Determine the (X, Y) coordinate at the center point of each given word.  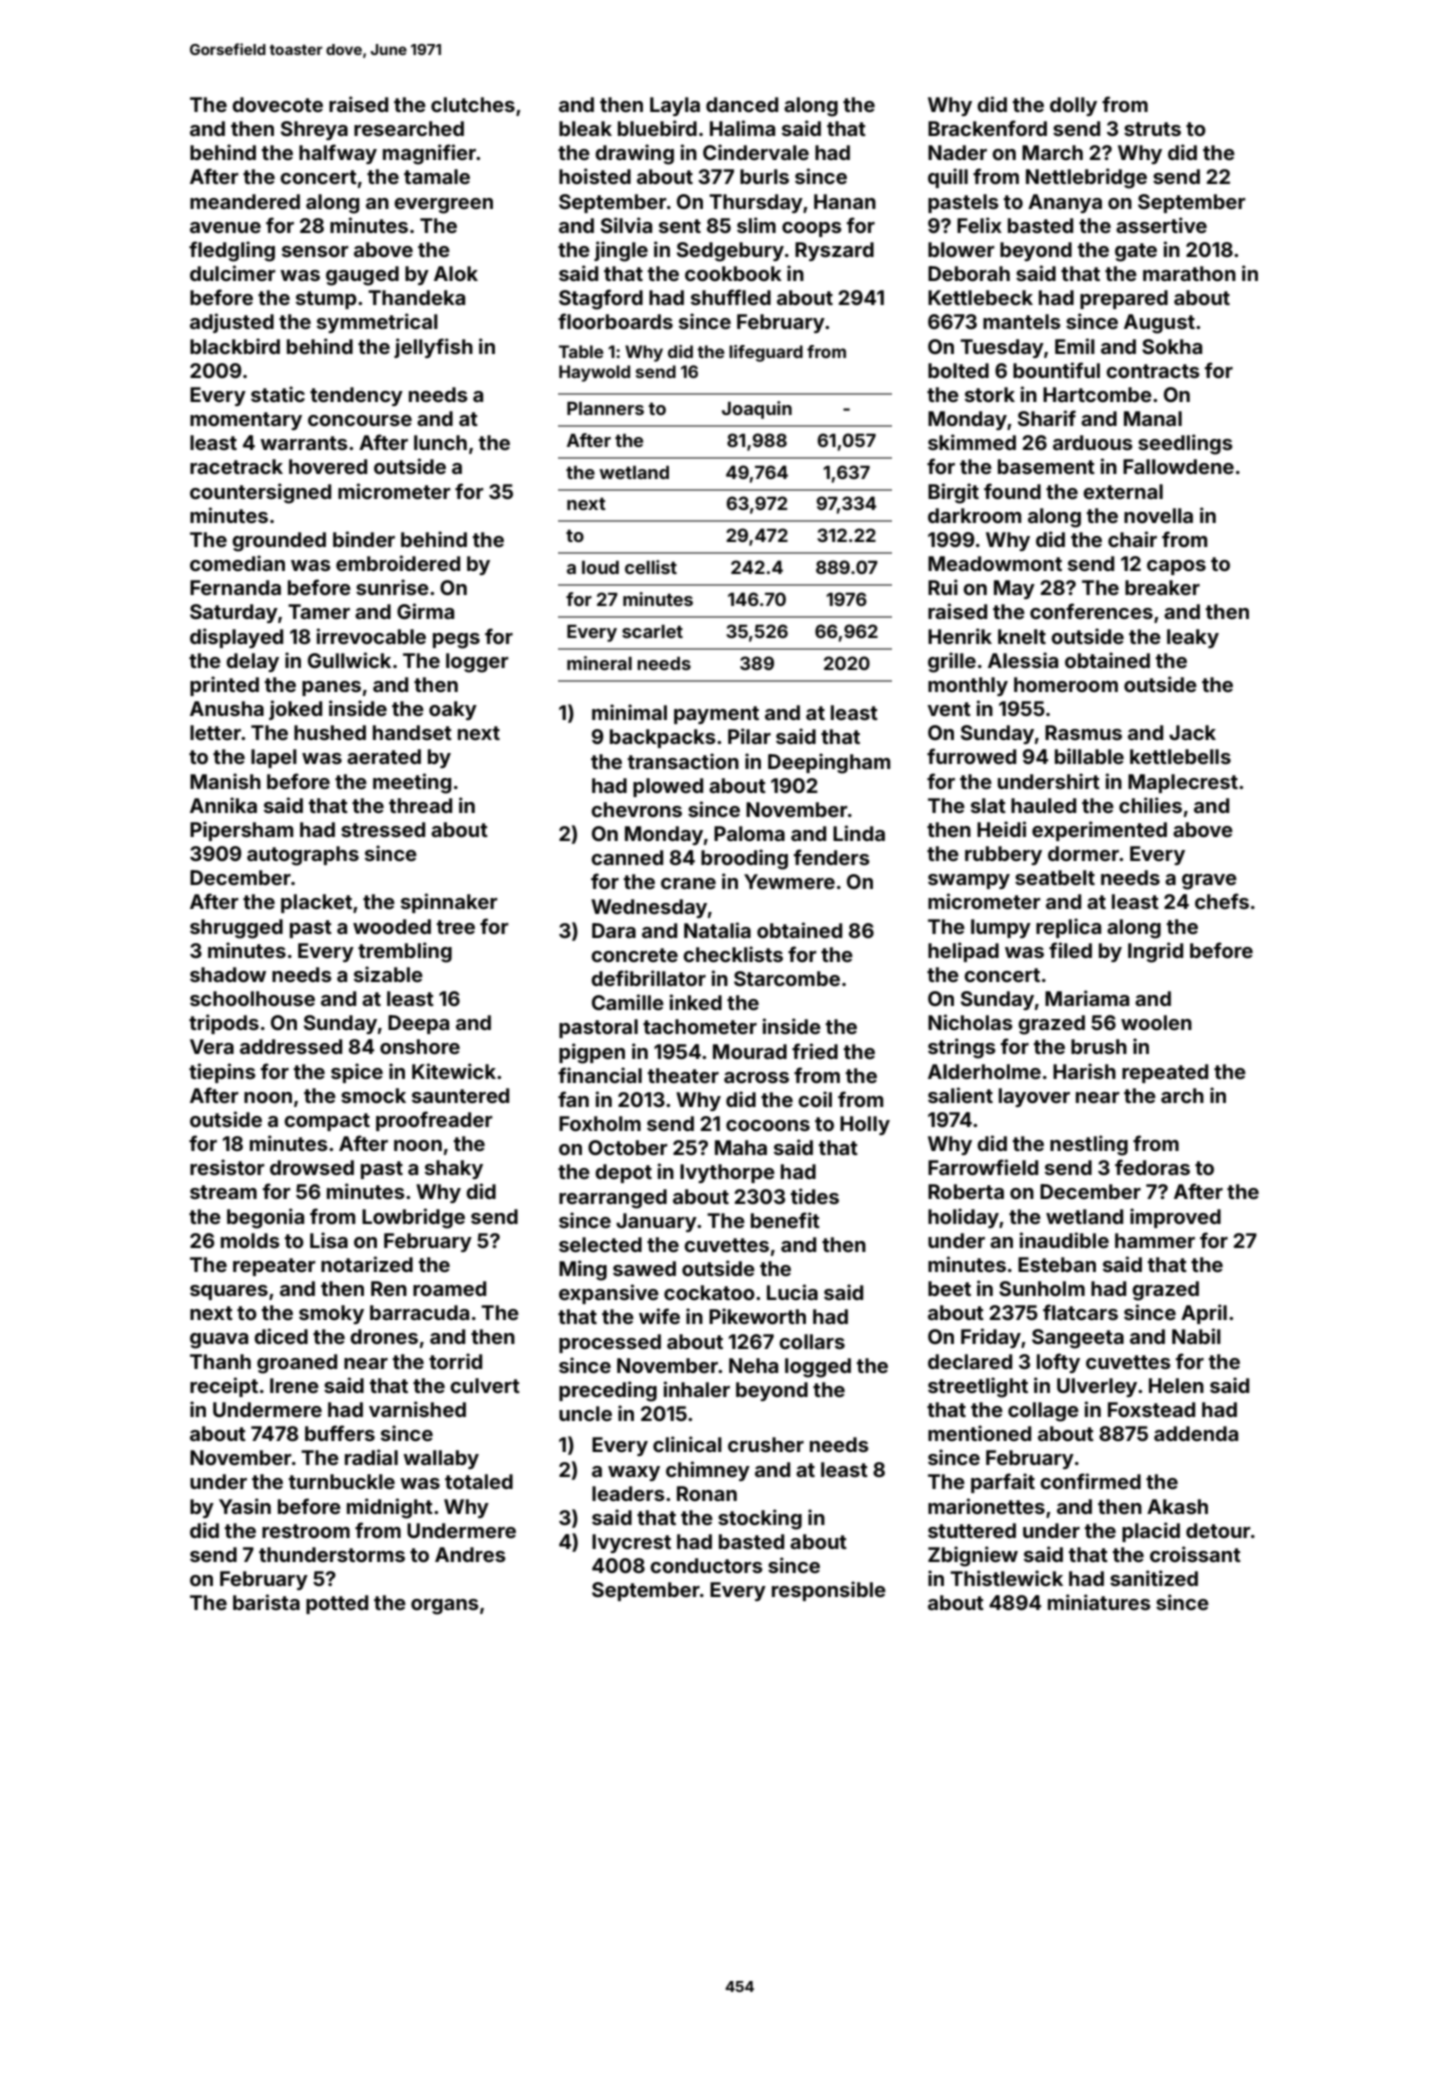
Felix (979, 225)
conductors (706, 1565)
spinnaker (449, 903)
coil (815, 1099)
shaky (454, 1169)
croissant (1195, 1554)
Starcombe (787, 978)
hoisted (595, 176)
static (278, 394)
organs (445, 1607)
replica (1068, 928)
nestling (1089, 1145)
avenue (225, 227)
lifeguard (766, 353)
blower (961, 249)
